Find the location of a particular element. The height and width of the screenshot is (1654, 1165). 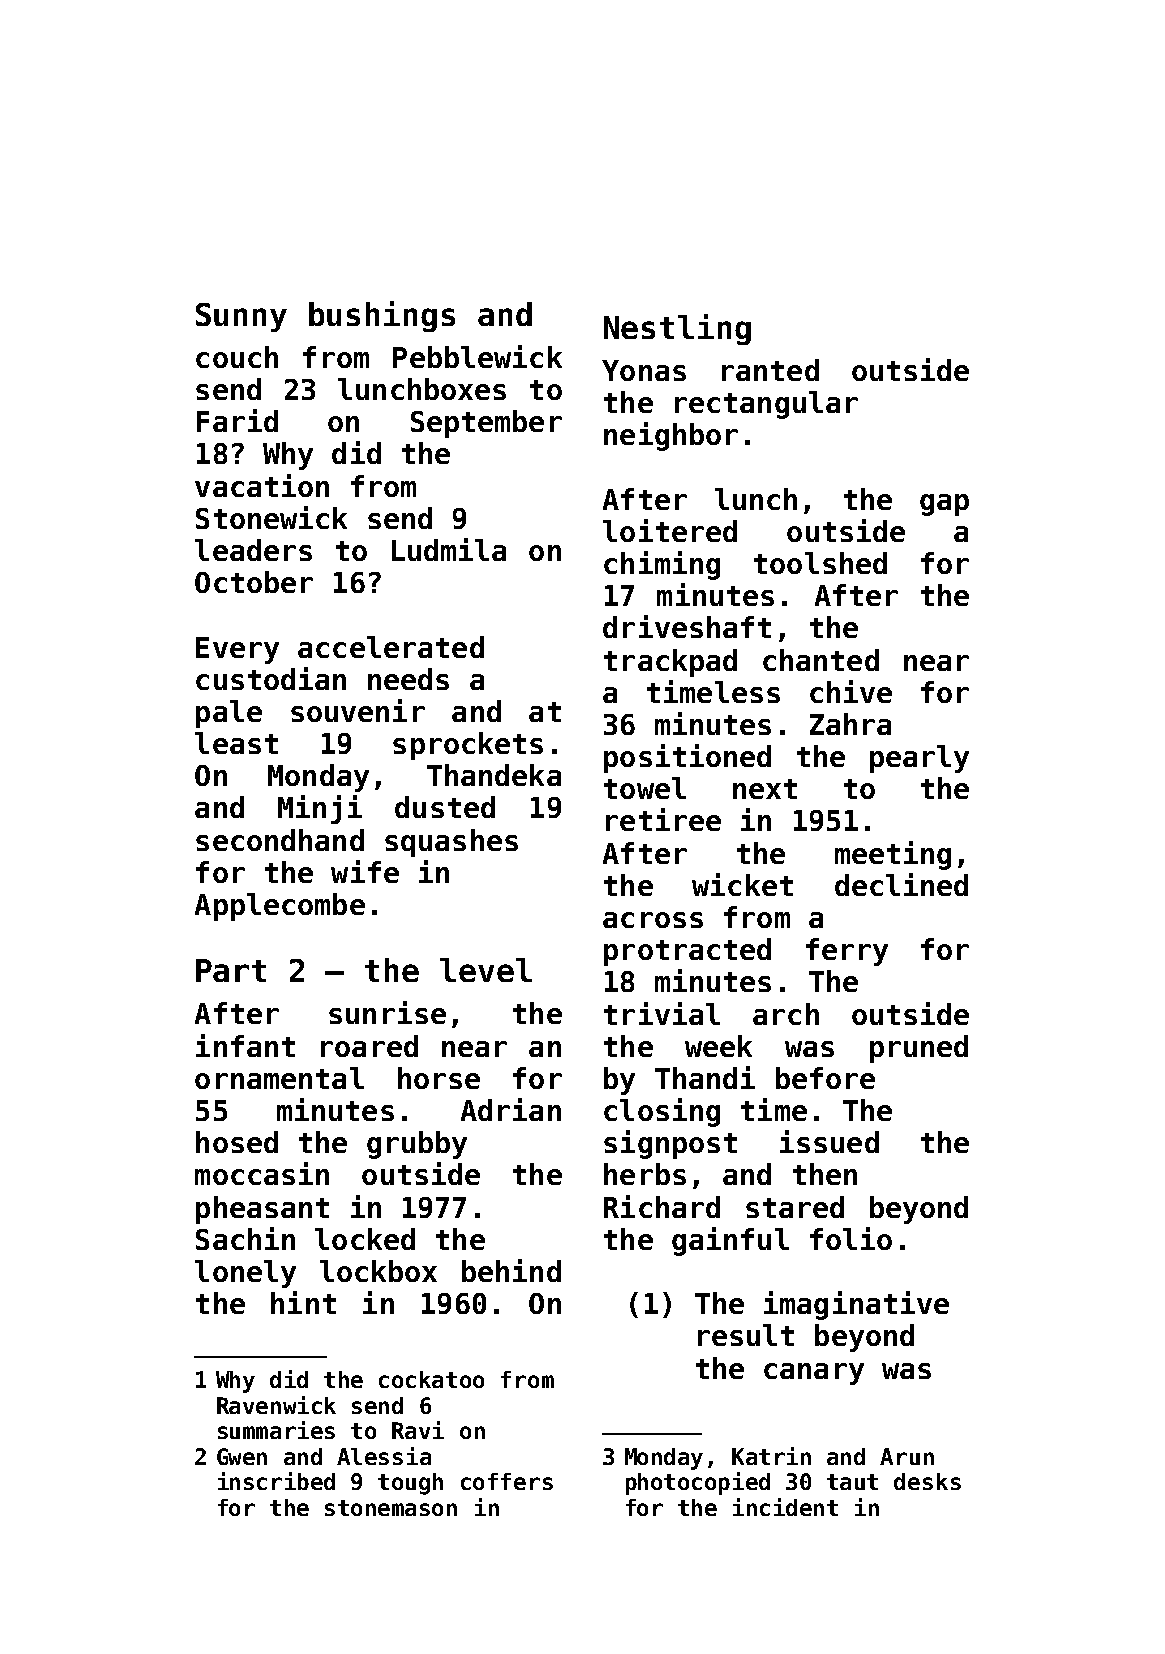

Pebblewick is located at coordinates (477, 356).
